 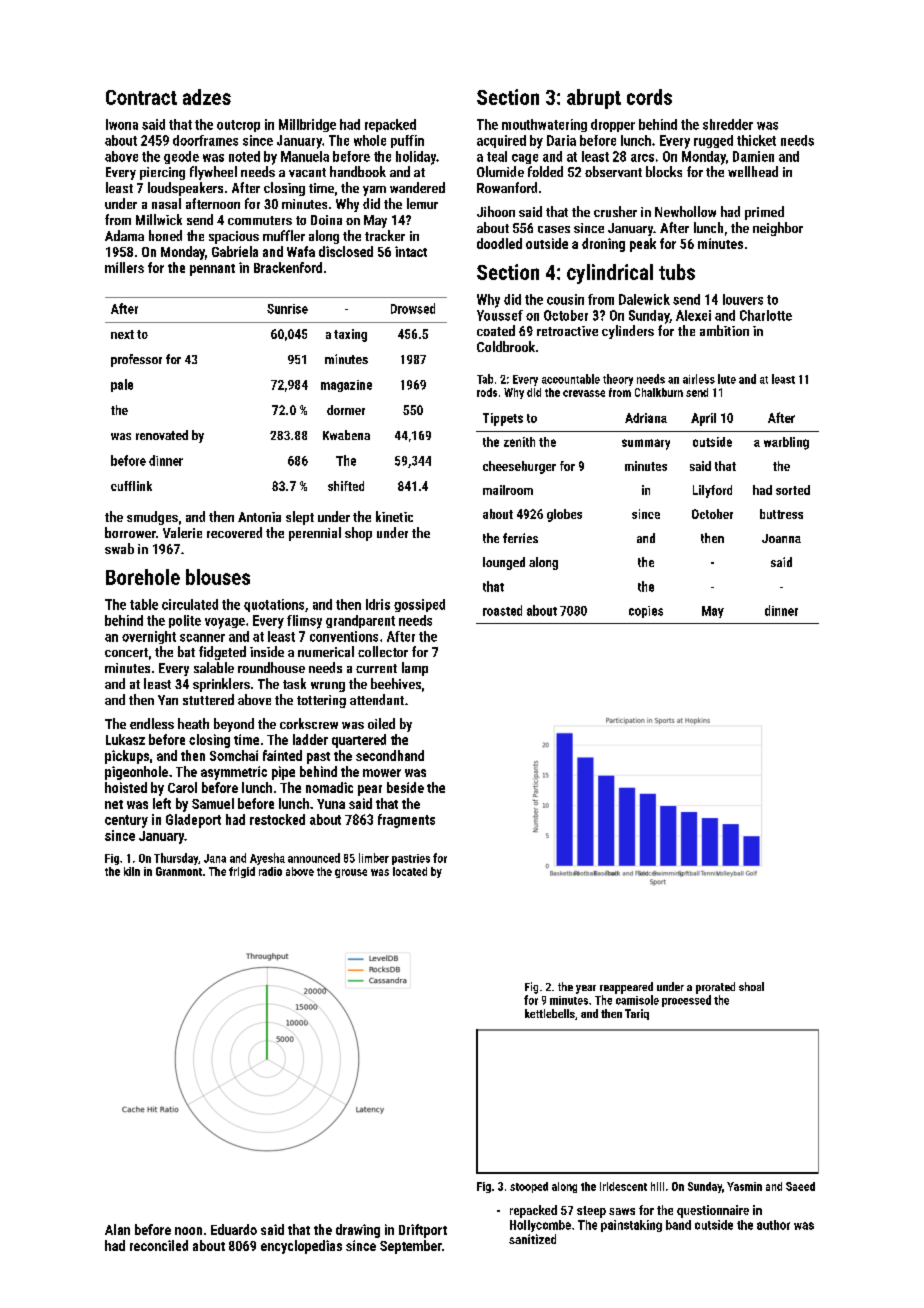 What do you see at coordinates (659, 392) in the screenshot?
I see `Chalkburn` at bounding box center [659, 392].
